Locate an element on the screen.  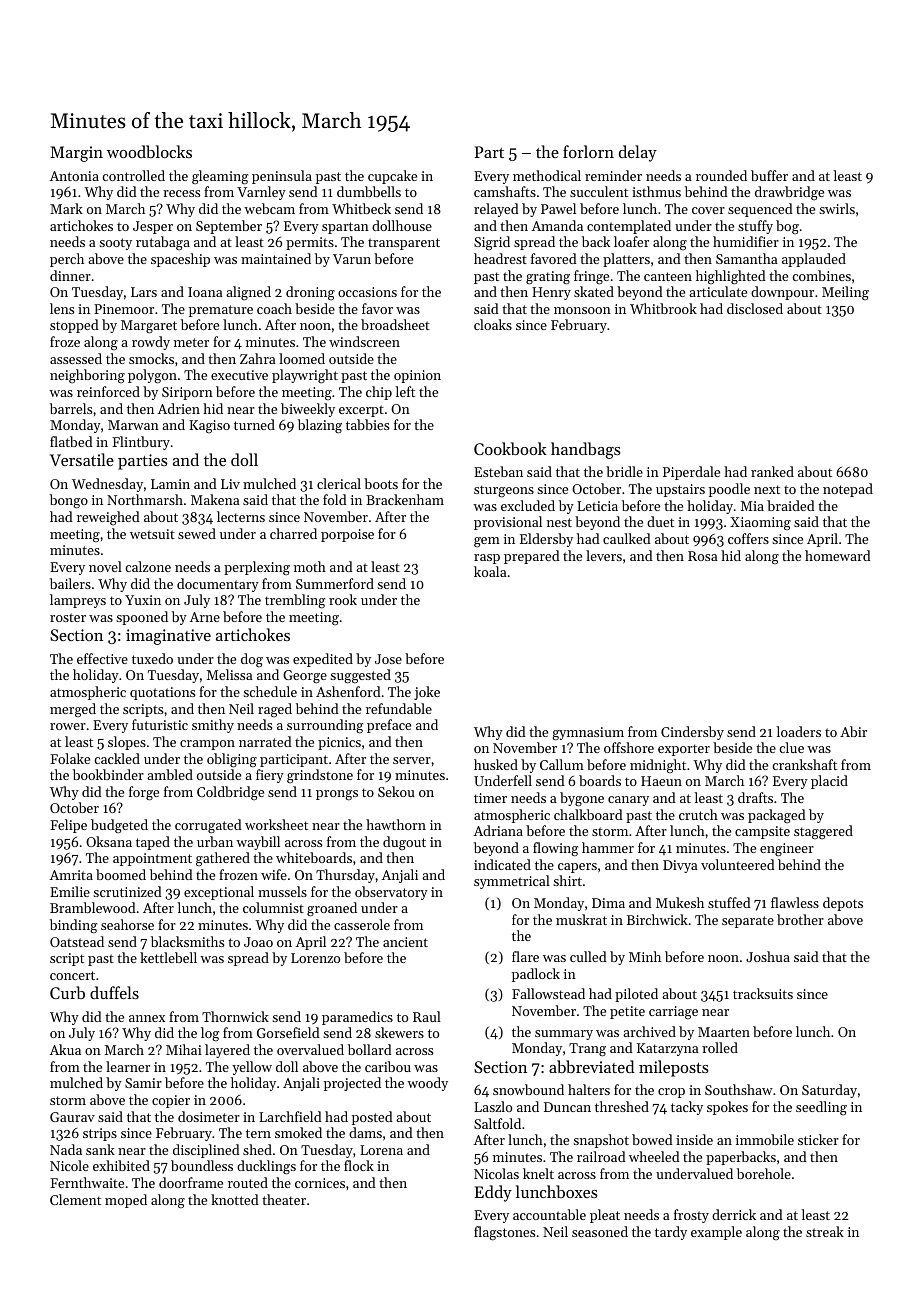
loaders is located at coordinates (799, 731).
